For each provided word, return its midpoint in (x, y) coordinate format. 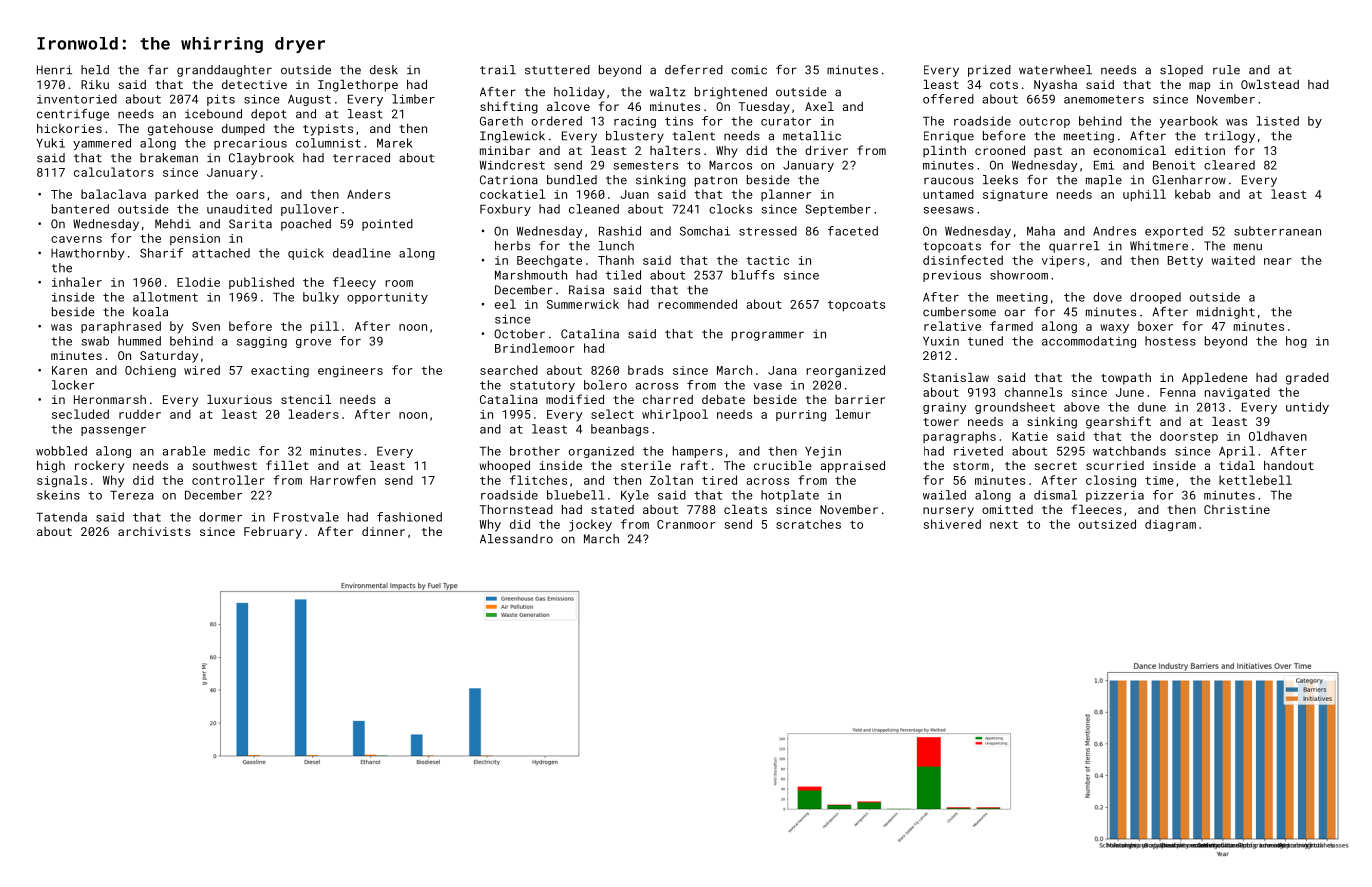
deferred (694, 70)
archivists (154, 531)
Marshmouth (531, 275)
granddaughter (224, 71)
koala (150, 312)
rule (1226, 70)
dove (1107, 297)
